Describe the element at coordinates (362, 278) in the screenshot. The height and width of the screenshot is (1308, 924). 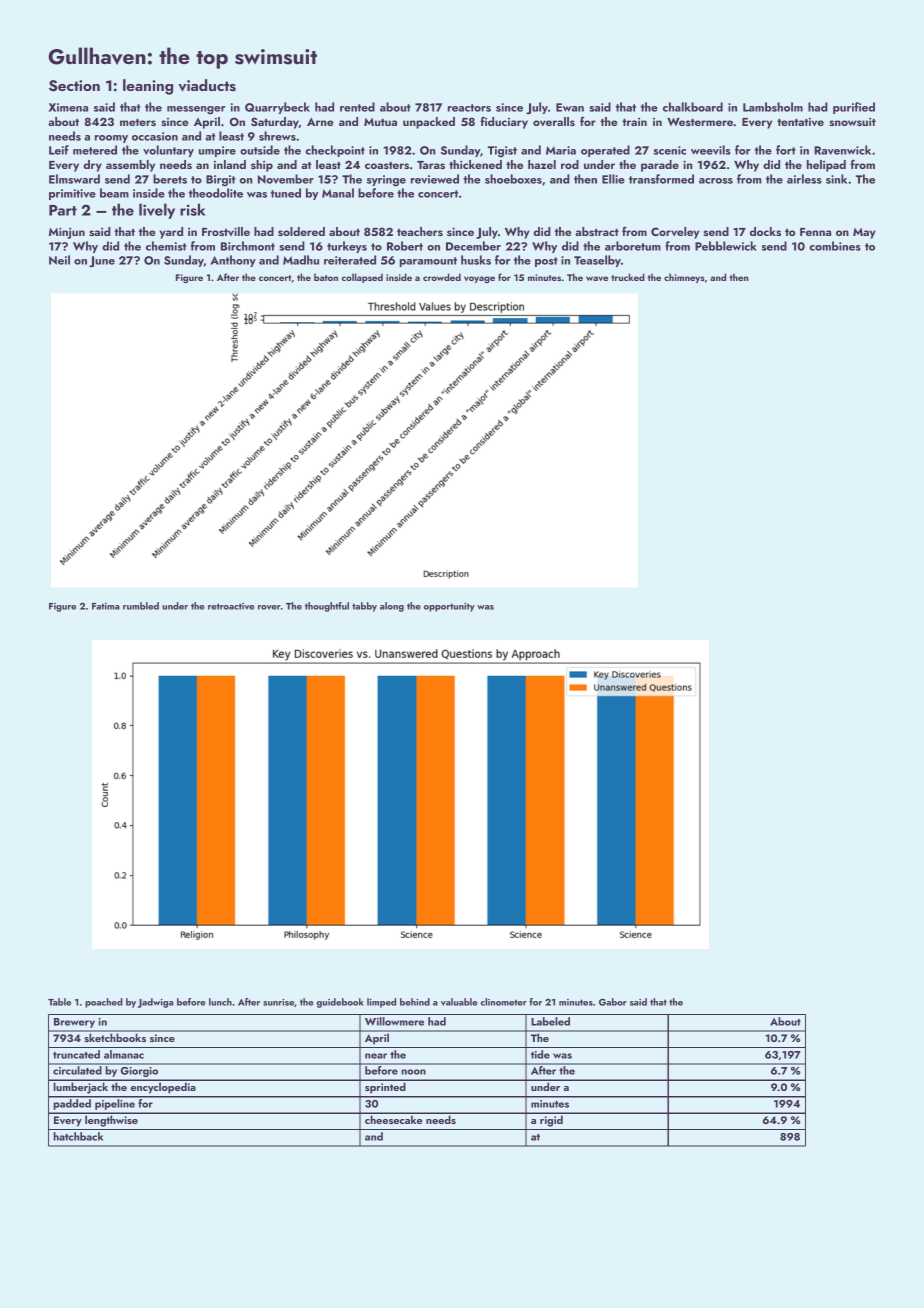
I see `collapsed` at that location.
